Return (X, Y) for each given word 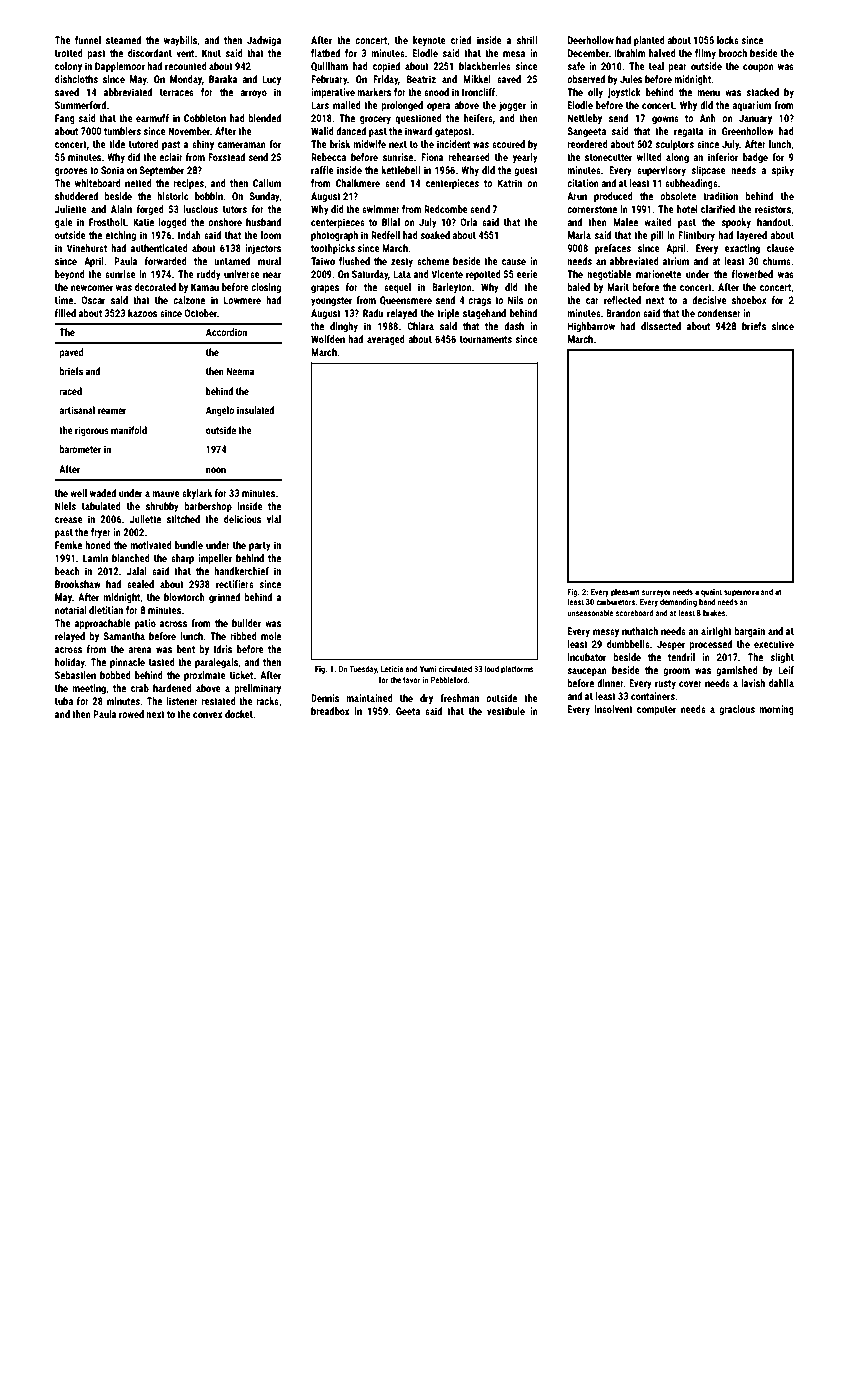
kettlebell (401, 170)
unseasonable (590, 612)
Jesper (671, 645)
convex (207, 715)
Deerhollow (591, 40)
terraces (177, 92)
